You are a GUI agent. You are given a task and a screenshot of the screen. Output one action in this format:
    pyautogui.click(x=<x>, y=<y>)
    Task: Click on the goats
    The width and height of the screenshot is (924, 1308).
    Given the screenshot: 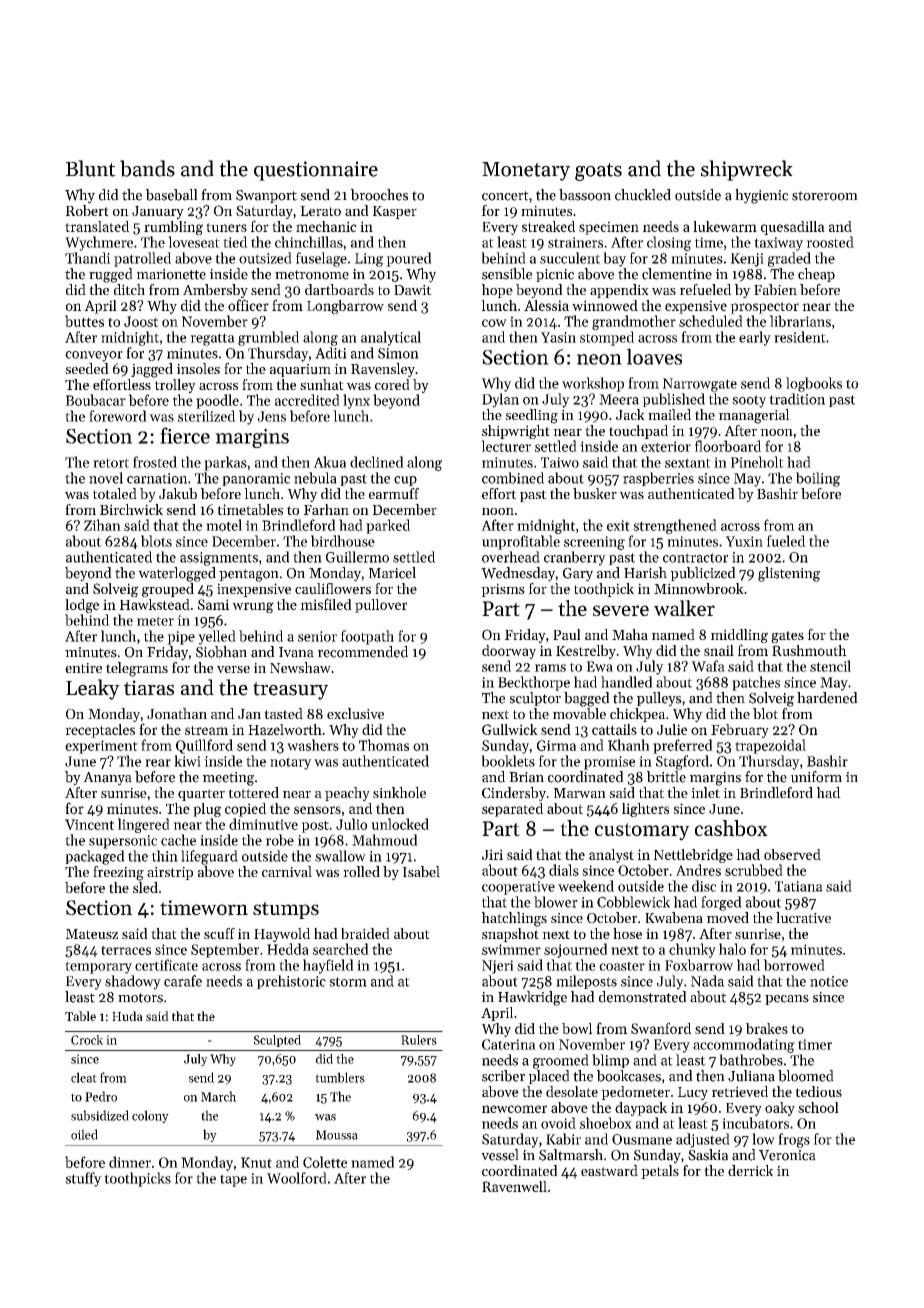 What is the action you would take?
    pyautogui.click(x=598, y=172)
